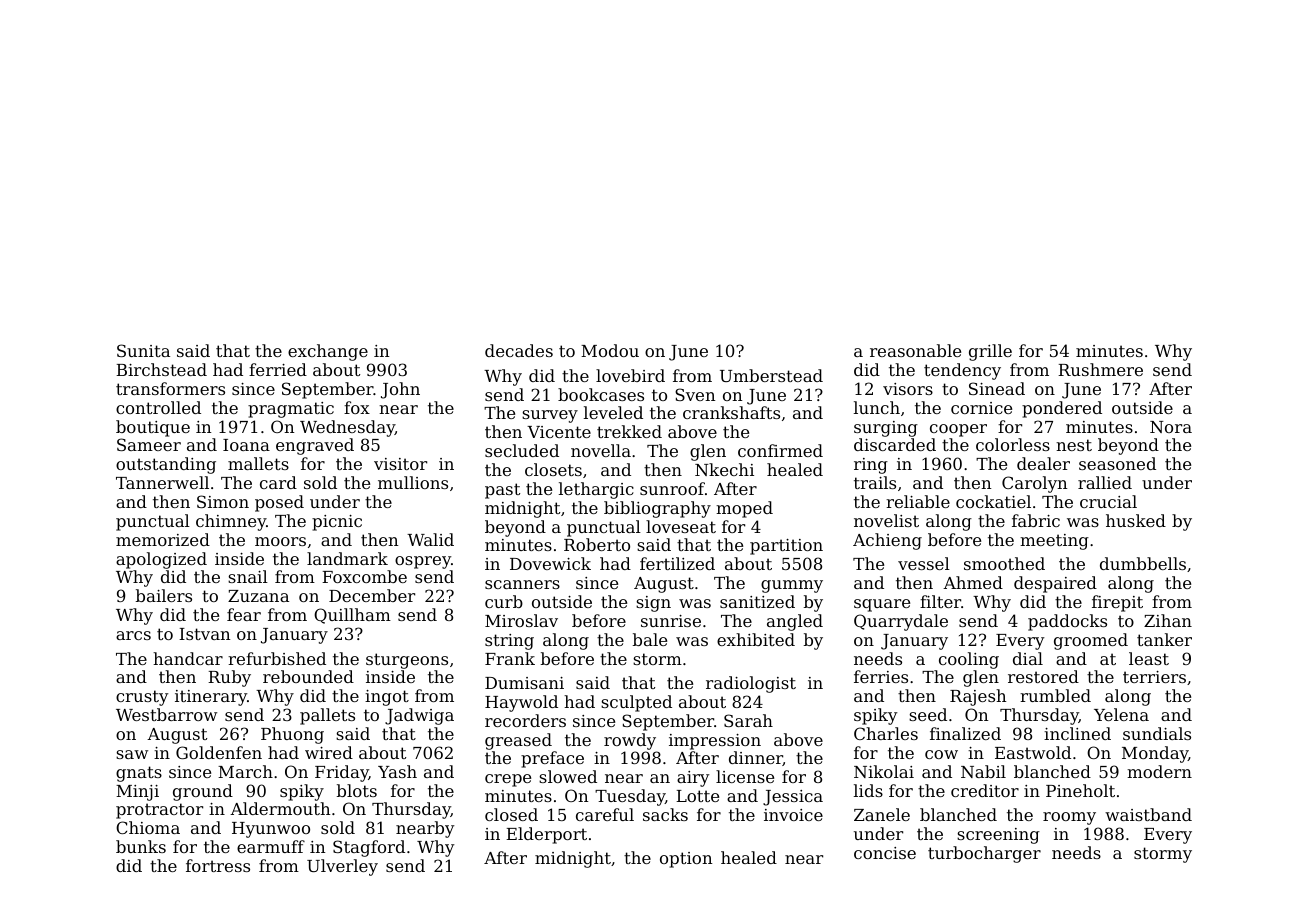 The image size is (1308, 924). Describe the element at coordinates (1171, 427) in the screenshot. I see `Nora` at that location.
